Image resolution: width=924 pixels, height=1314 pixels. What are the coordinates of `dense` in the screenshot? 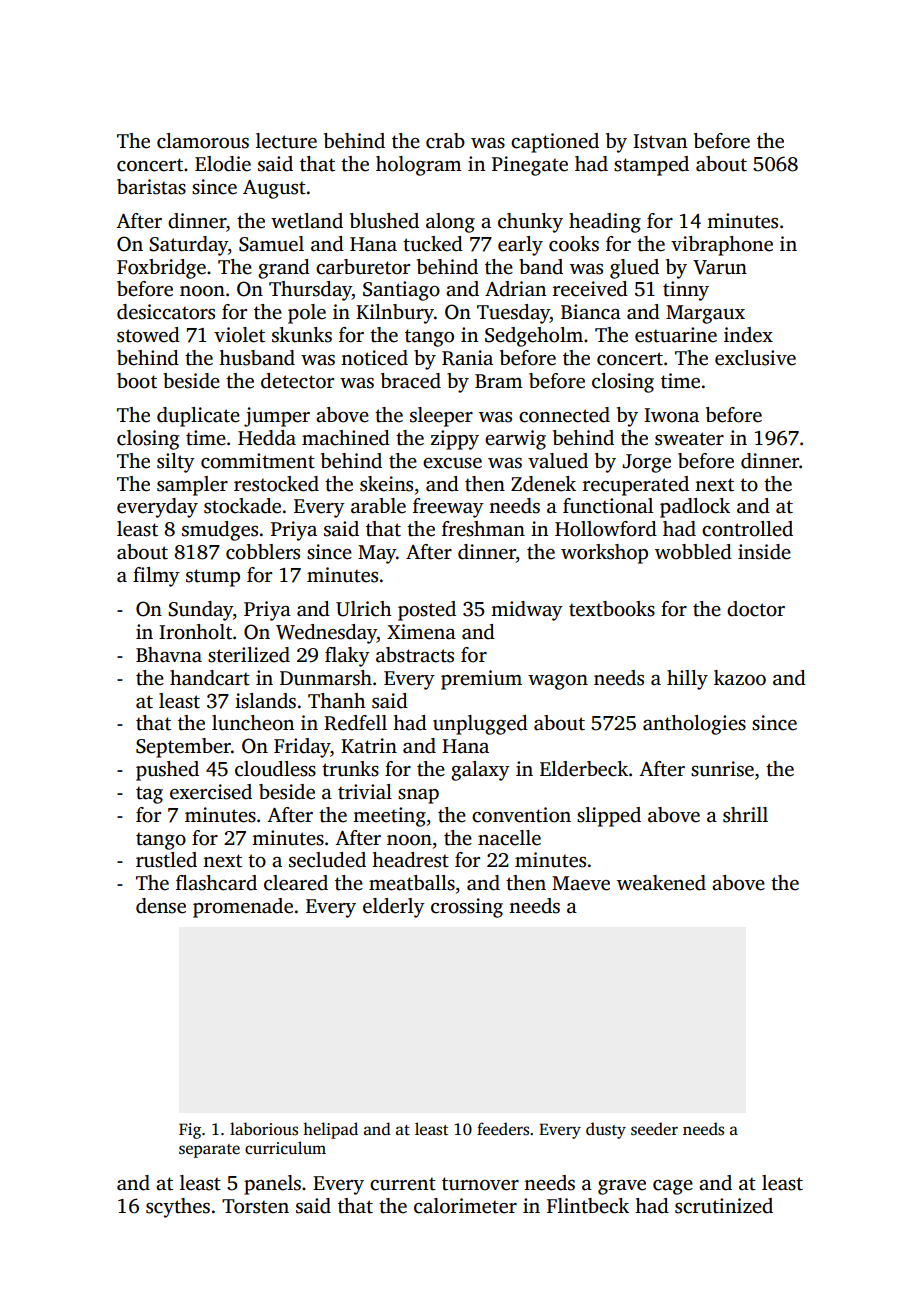 It's located at (161, 906).
